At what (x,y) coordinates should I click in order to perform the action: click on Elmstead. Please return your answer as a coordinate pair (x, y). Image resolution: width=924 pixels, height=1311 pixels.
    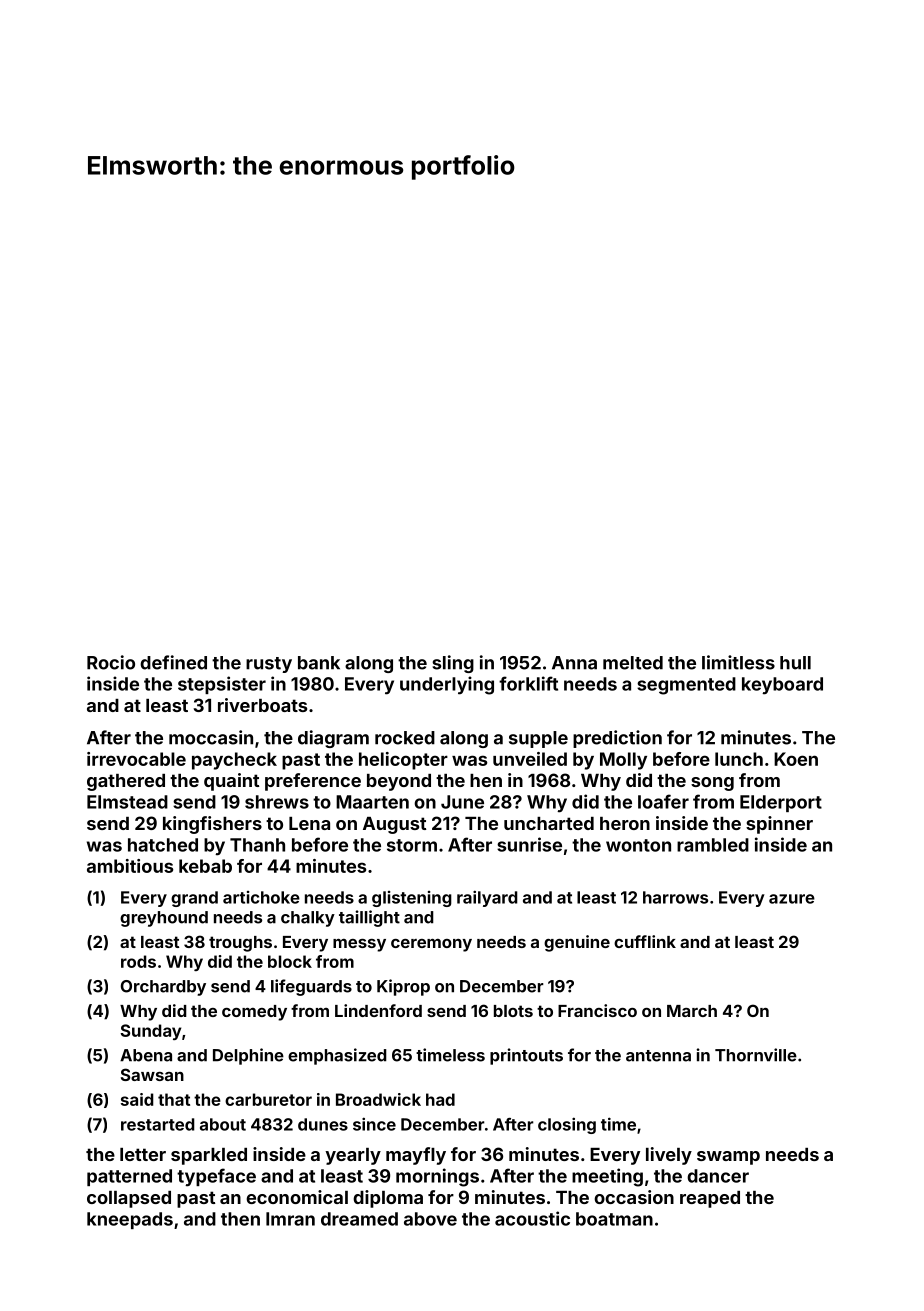
    Looking at the image, I should click on (127, 802).
